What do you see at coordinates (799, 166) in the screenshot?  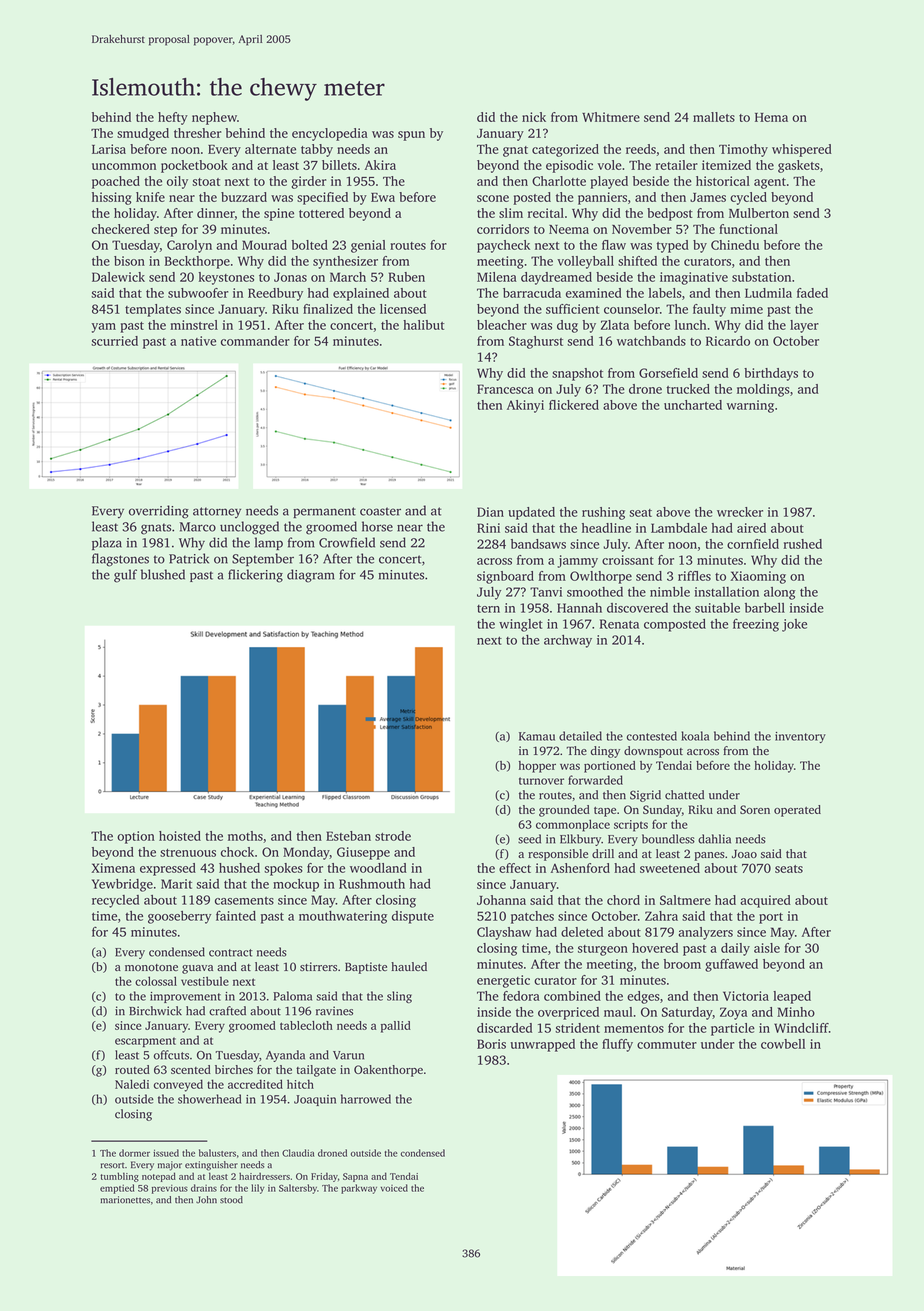 I see `gaskets` at bounding box center [799, 166].
